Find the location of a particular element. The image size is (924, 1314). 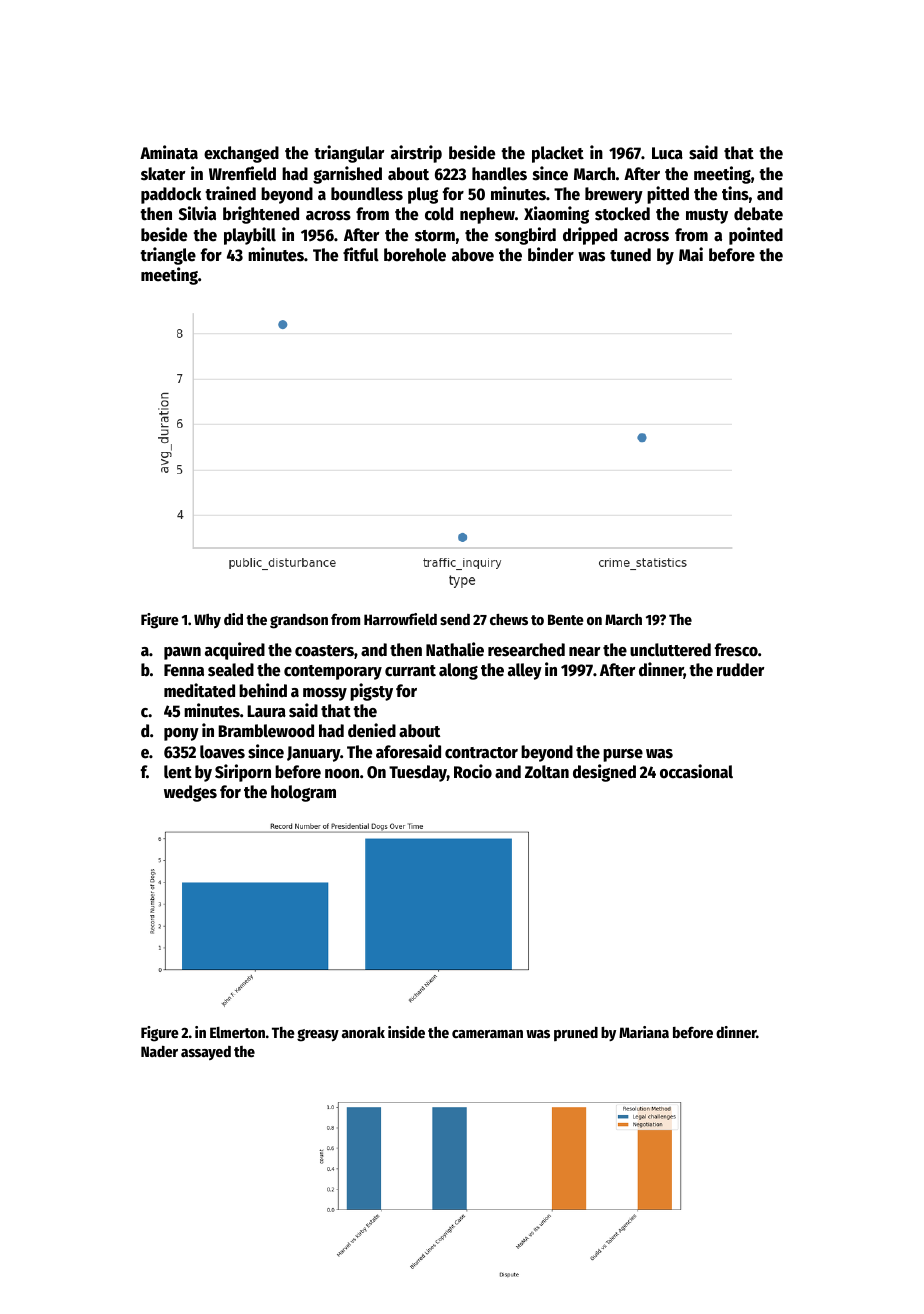

greasy is located at coordinates (318, 1035).
